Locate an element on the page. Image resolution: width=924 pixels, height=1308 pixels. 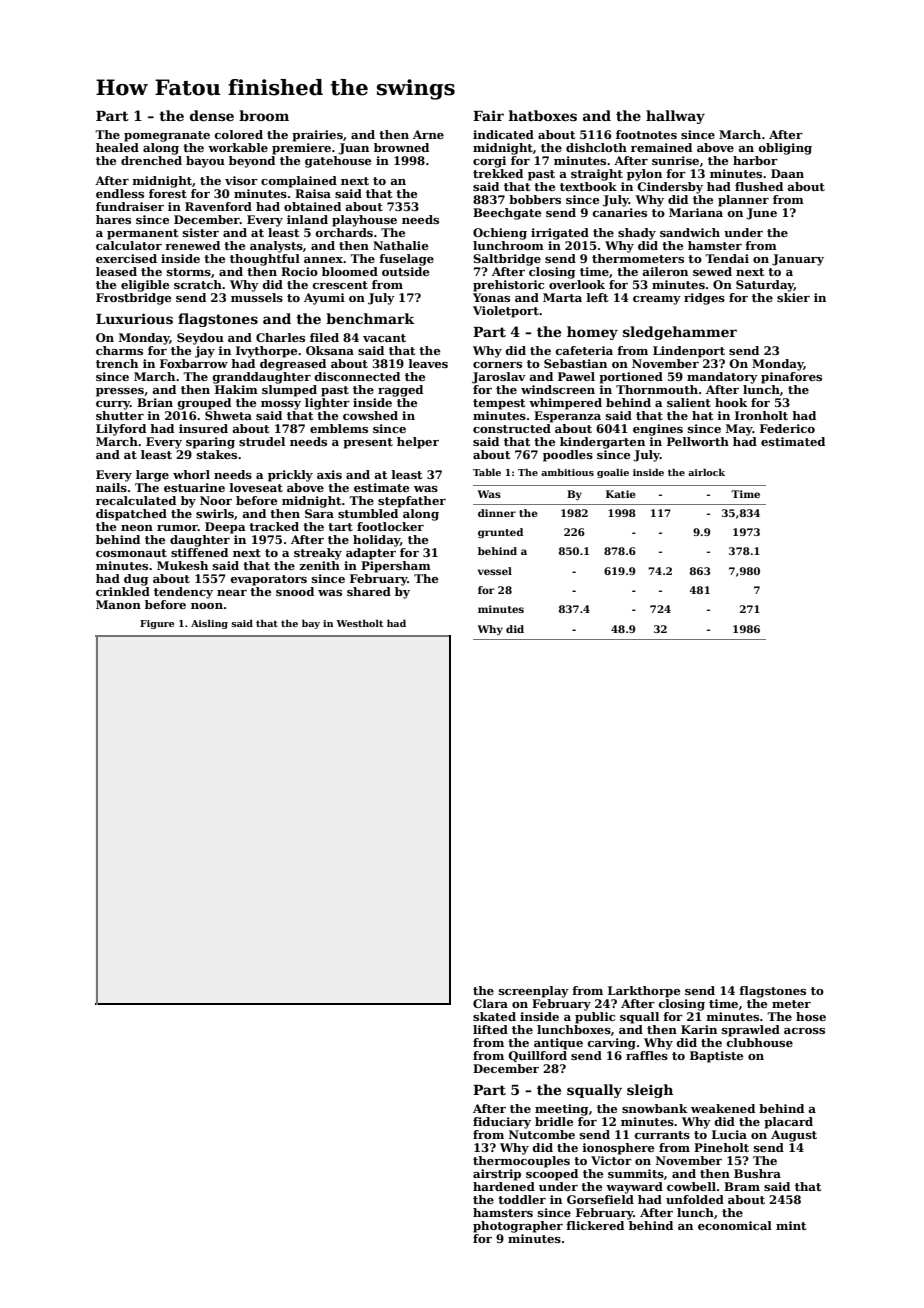
helper is located at coordinates (418, 443).
